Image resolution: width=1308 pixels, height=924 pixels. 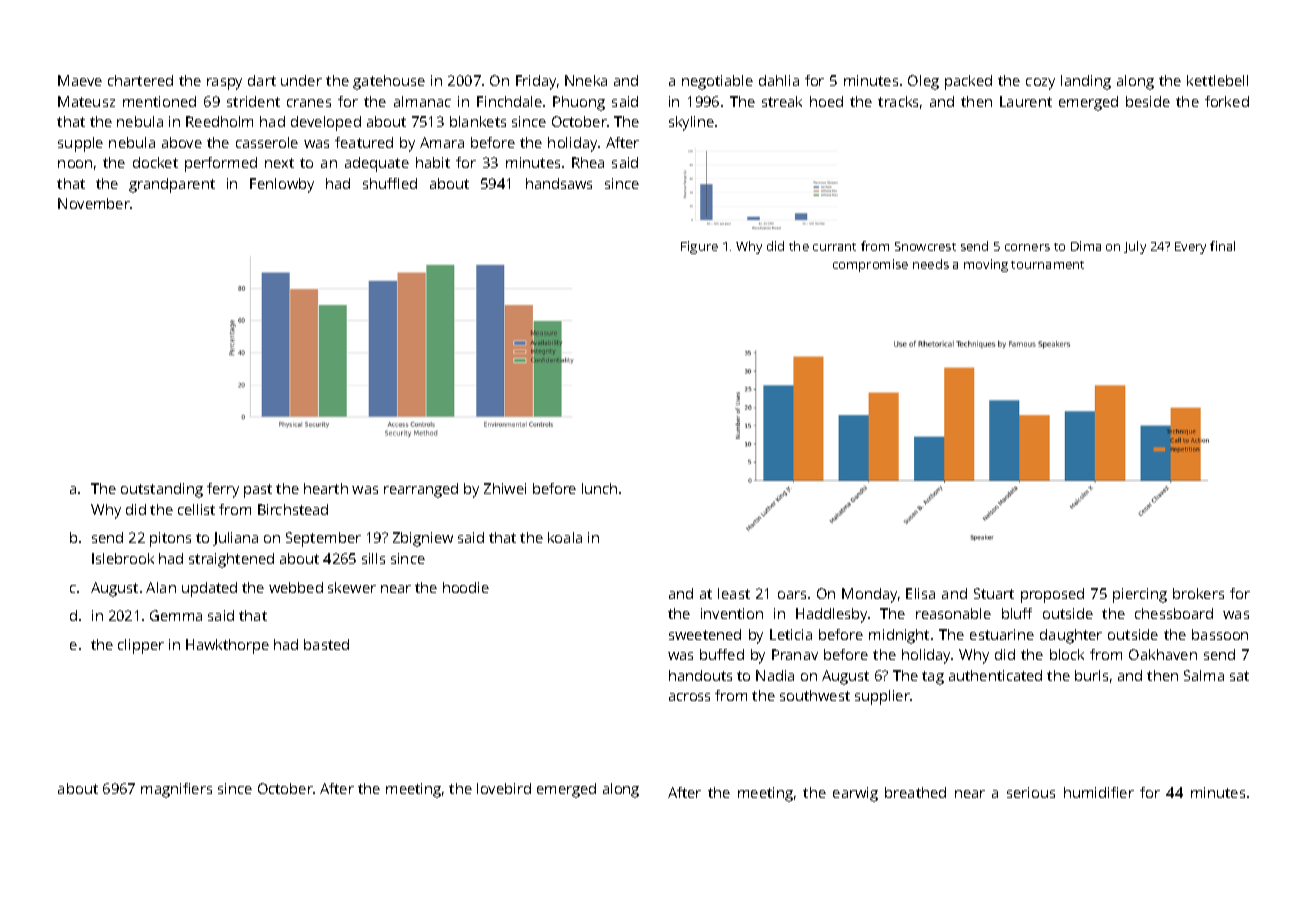 What do you see at coordinates (855, 794) in the screenshot?
I see `earwig` at bounding box center [855, 794].
